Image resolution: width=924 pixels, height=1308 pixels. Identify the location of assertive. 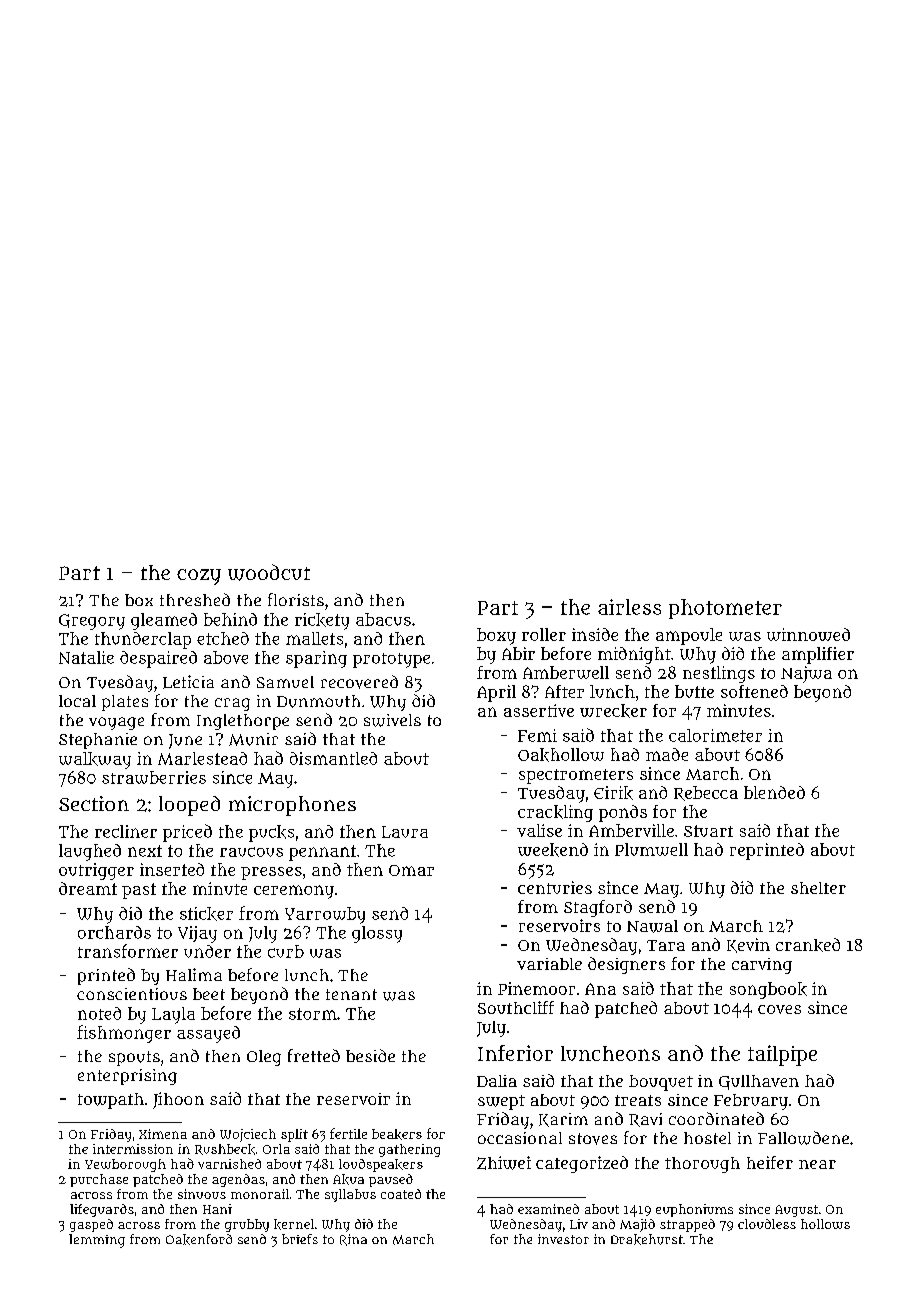
(539, 710).
